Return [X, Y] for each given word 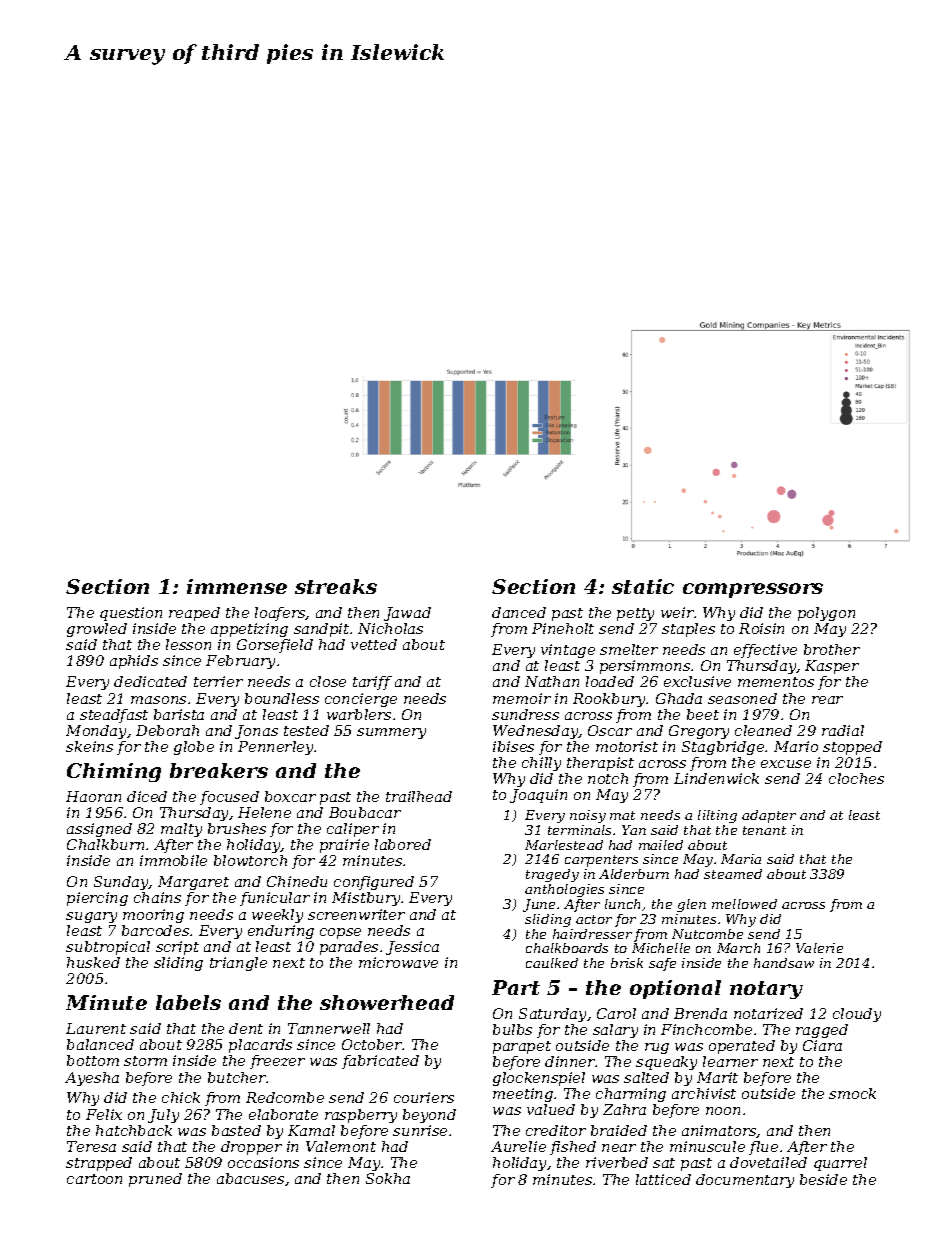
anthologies [564, 890]
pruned [155, 1180]
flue [763, 1148]
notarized [768, 1013]
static [643, 586]
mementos [776, 682]
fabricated [380, 1062]
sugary [91, 917]
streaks [336, 586]
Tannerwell [329, 1028]
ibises [513, 746]
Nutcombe [707, 934]
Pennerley [276, 748]
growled [97, 630]
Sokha [388, 1178]
